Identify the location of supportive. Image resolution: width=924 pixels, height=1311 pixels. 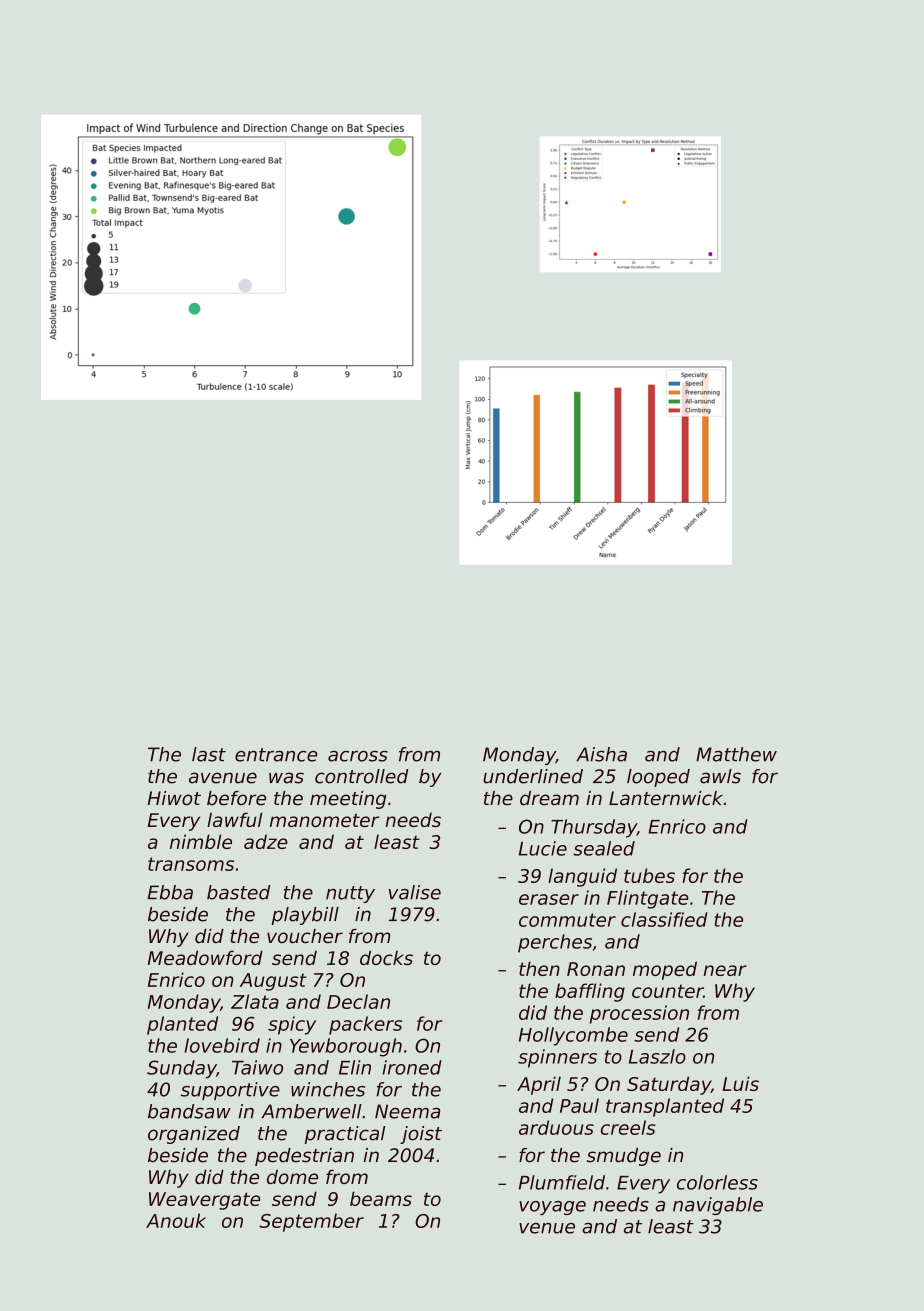
(230, 1091).
